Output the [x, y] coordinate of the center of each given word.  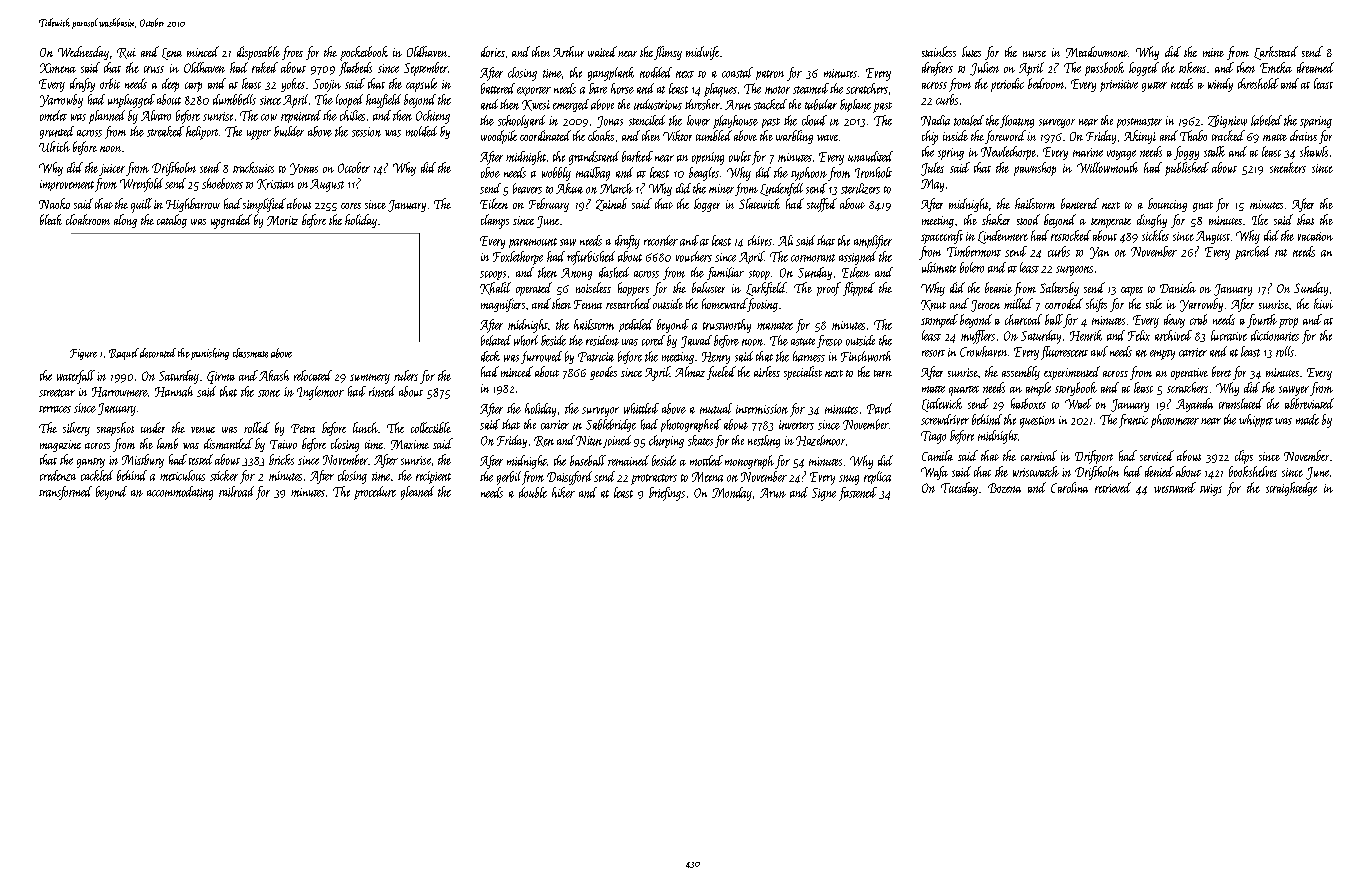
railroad [236, 491]
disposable [258, 53]
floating [1017, 121]
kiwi [1323, 303]
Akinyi [1140, 137]
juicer [112, 170]
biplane [855, 105]
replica [877, 477]
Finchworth [866, 356]
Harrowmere [120, 392]
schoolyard [521, 121]
